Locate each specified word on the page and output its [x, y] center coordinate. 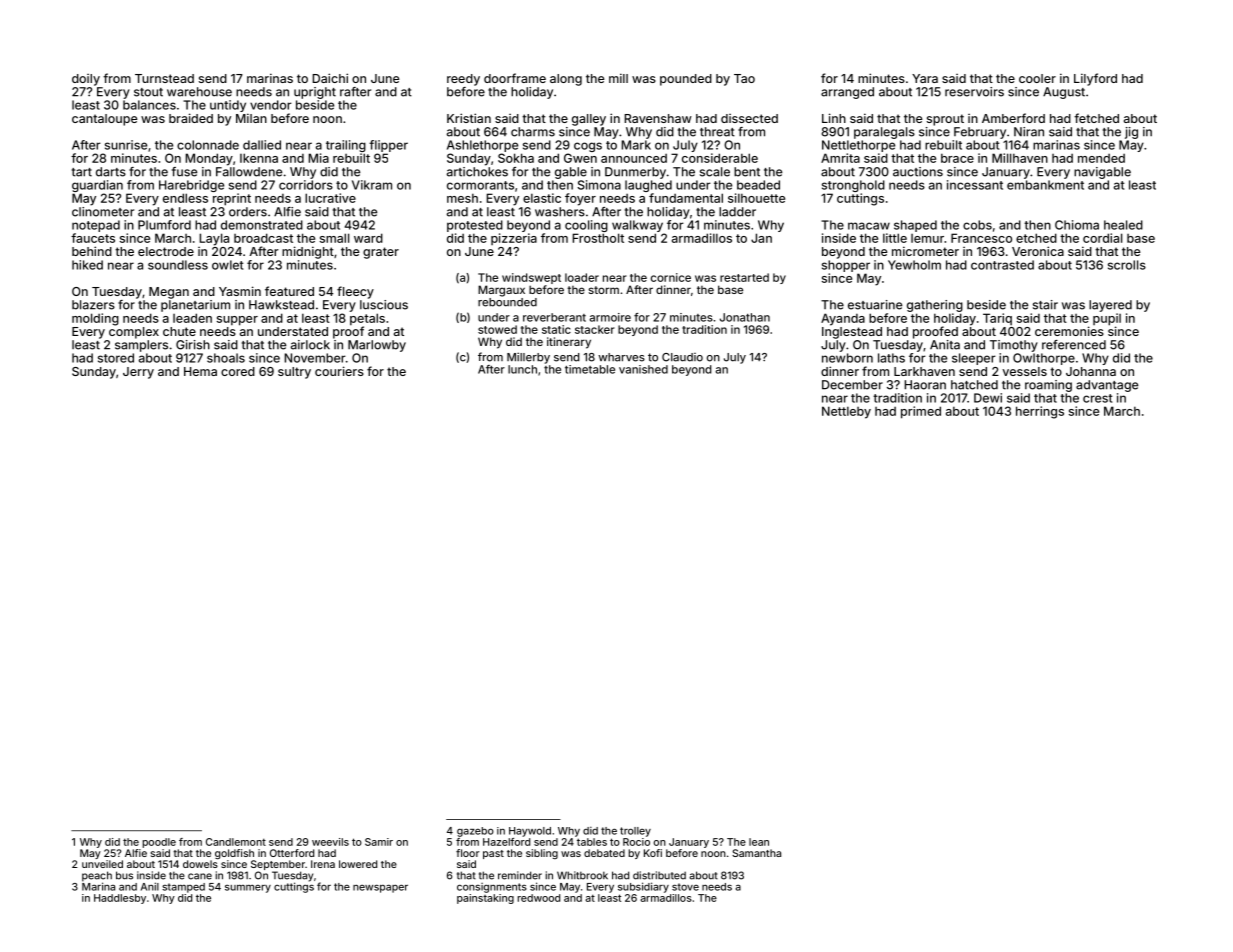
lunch [522, 369]
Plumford [164, 225]
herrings [1040, 412]
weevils [330, 842]
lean [759, 842]
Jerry [138, 373]
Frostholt [598, 238]
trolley [635, 832]
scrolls [1127, 265]
